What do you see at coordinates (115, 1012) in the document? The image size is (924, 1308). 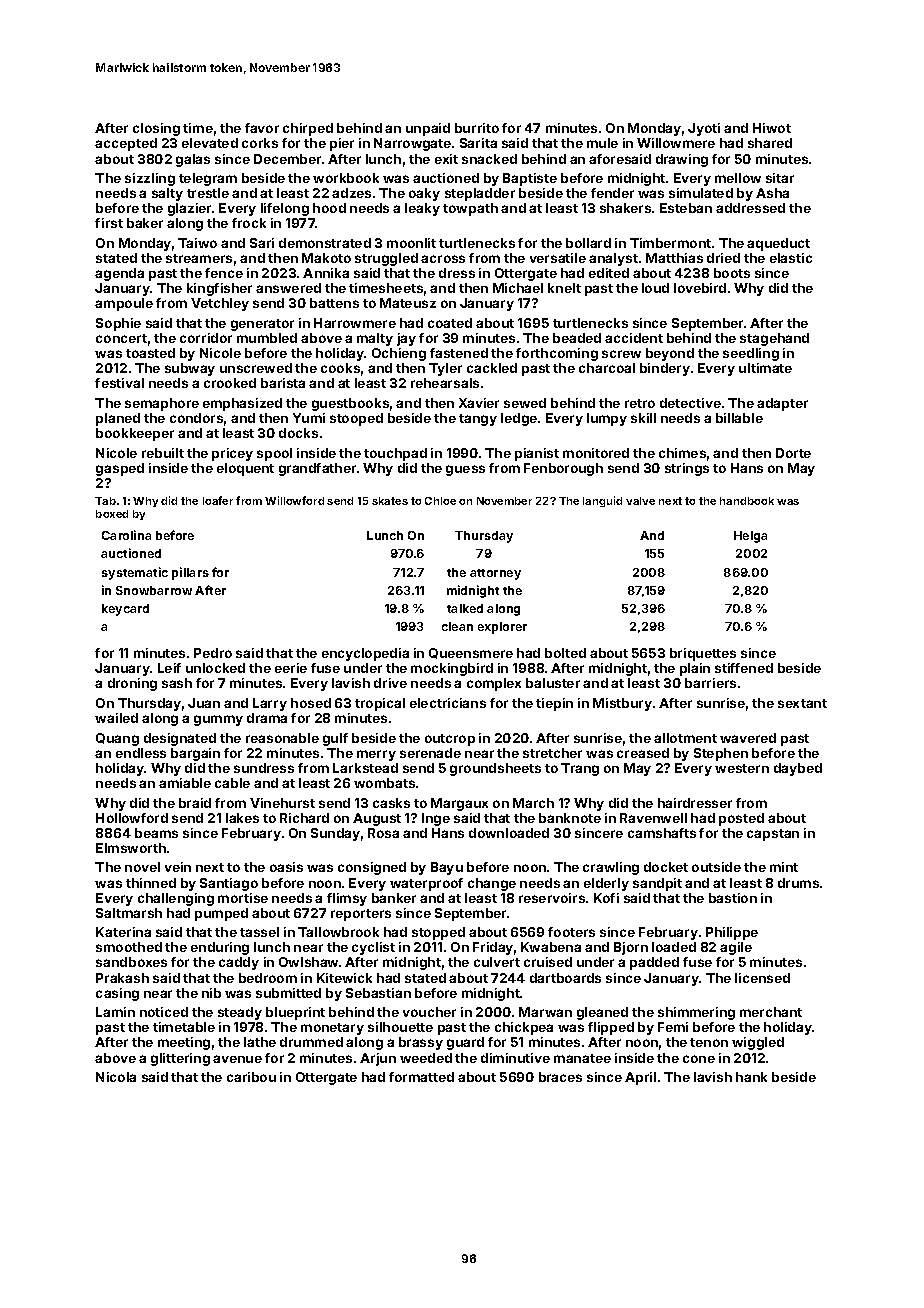 I see `Lamin` at bounding box center [115, 1012].
